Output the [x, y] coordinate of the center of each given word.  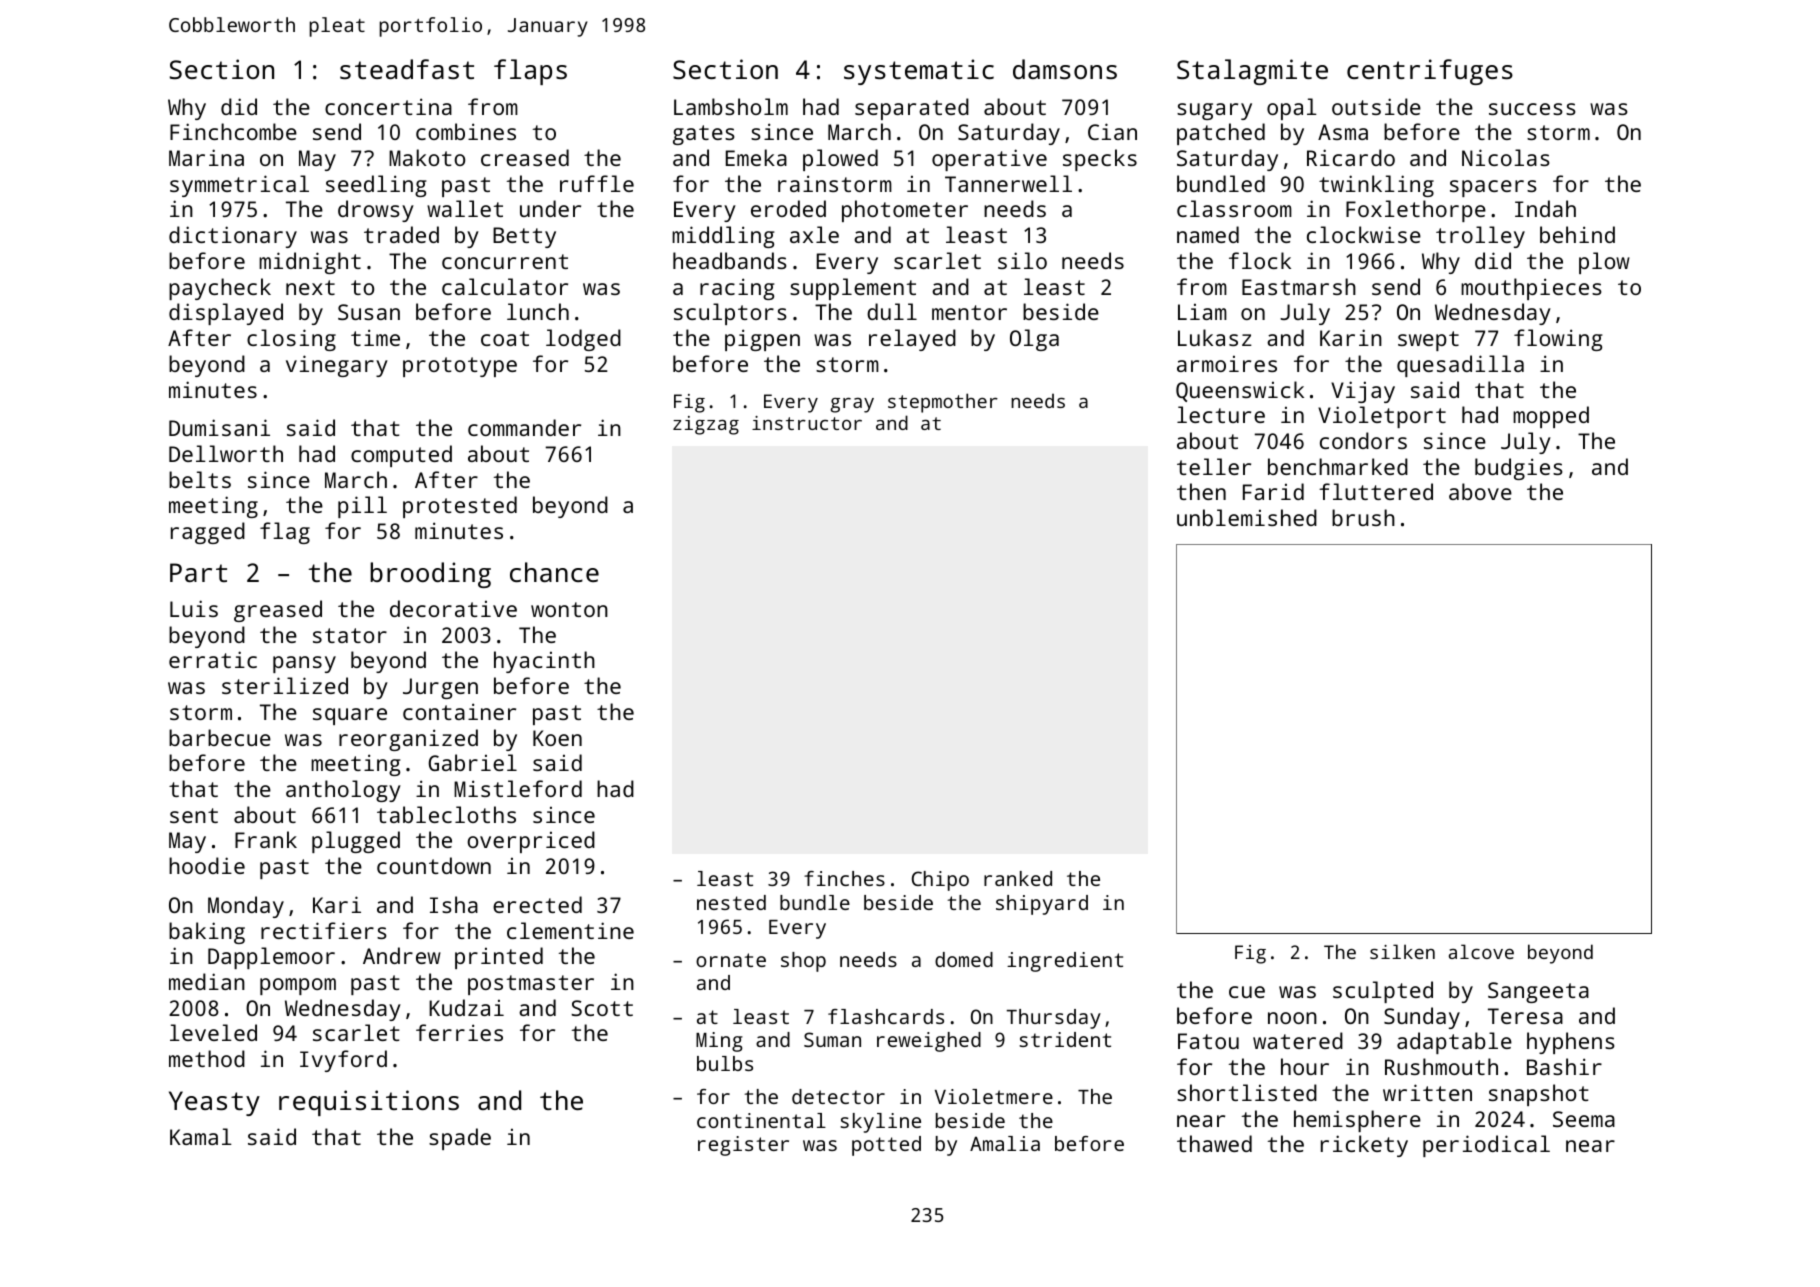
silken [1402, 951]
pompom [298, 986]
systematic [919, 72]
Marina [206, 157]
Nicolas [1506, 157]
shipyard [1042, 905]
